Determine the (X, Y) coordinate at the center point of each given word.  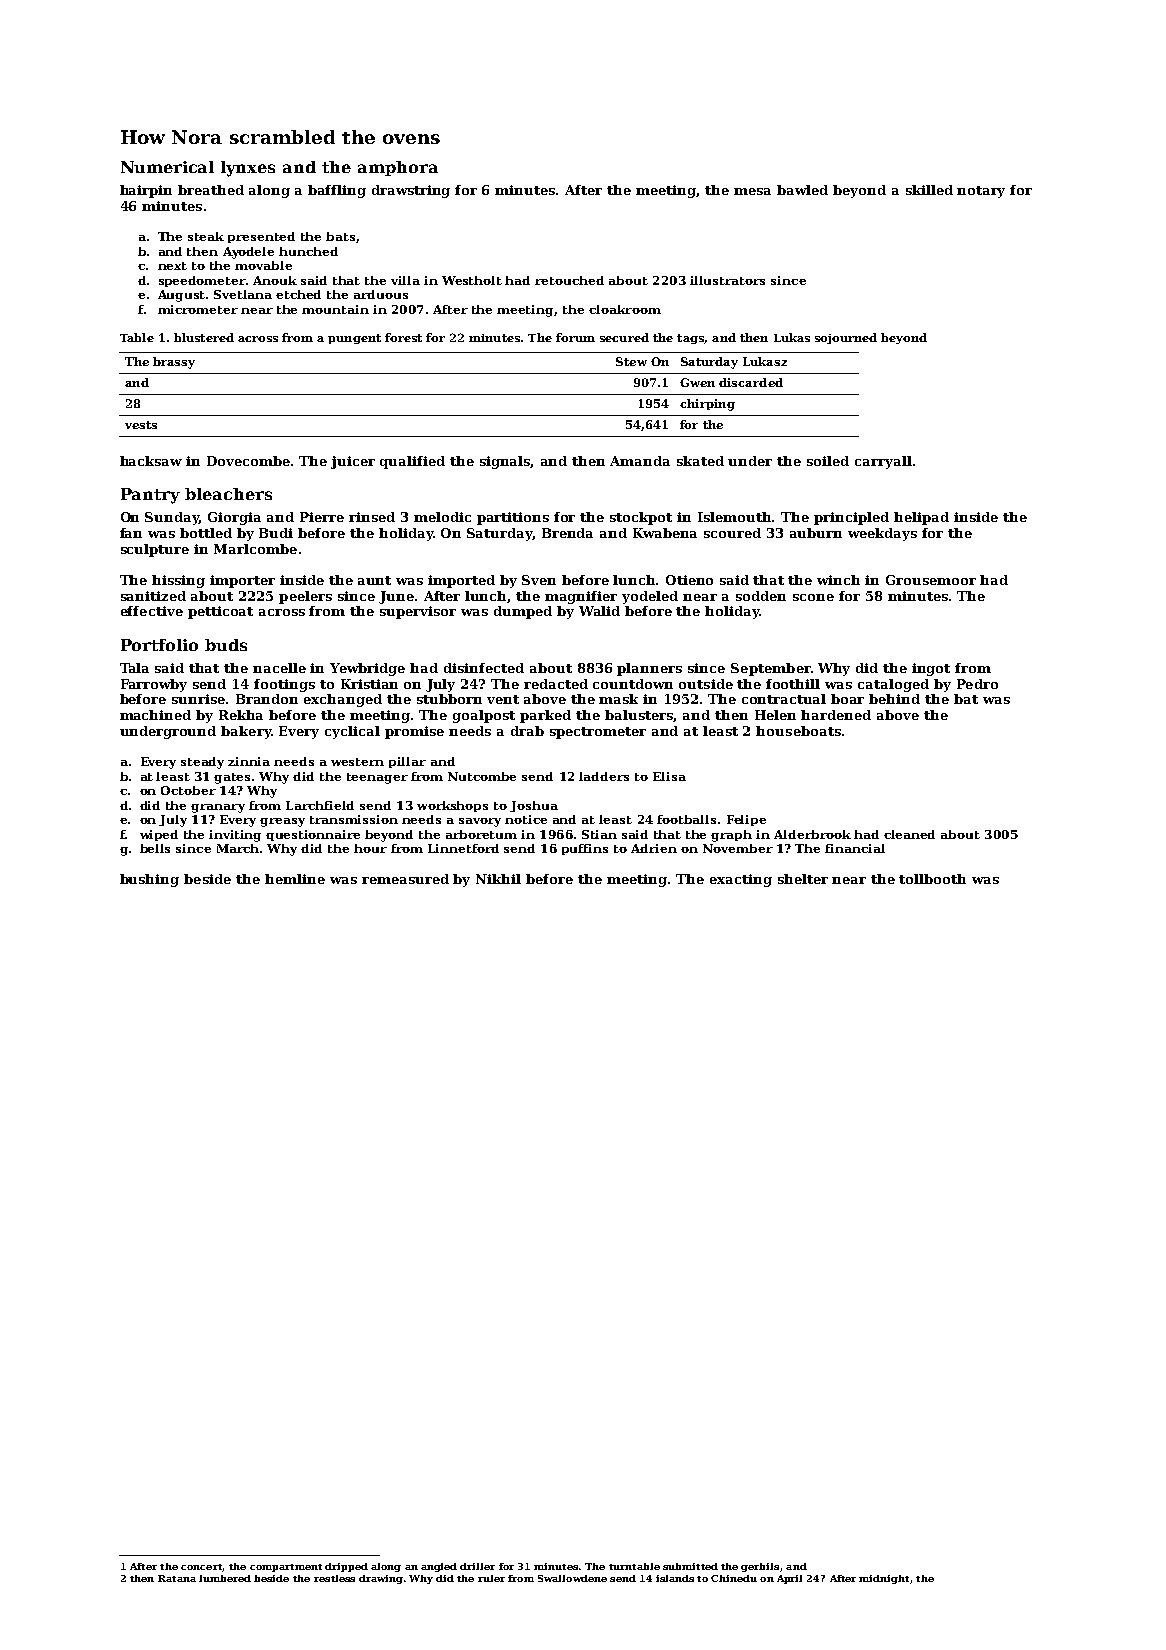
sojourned (846, 338)
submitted (690, 1566)
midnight (884, 1579)
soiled (828, 461)
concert (201, 1567)
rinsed (372, 517)
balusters (639, 716)
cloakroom (625, 309)
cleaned (909, 834)
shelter (803, 879)
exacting (741, 880)
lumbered (225, 1578)
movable (263, 265)
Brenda (567, 533)
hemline (295, 879)
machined (155, 715)
